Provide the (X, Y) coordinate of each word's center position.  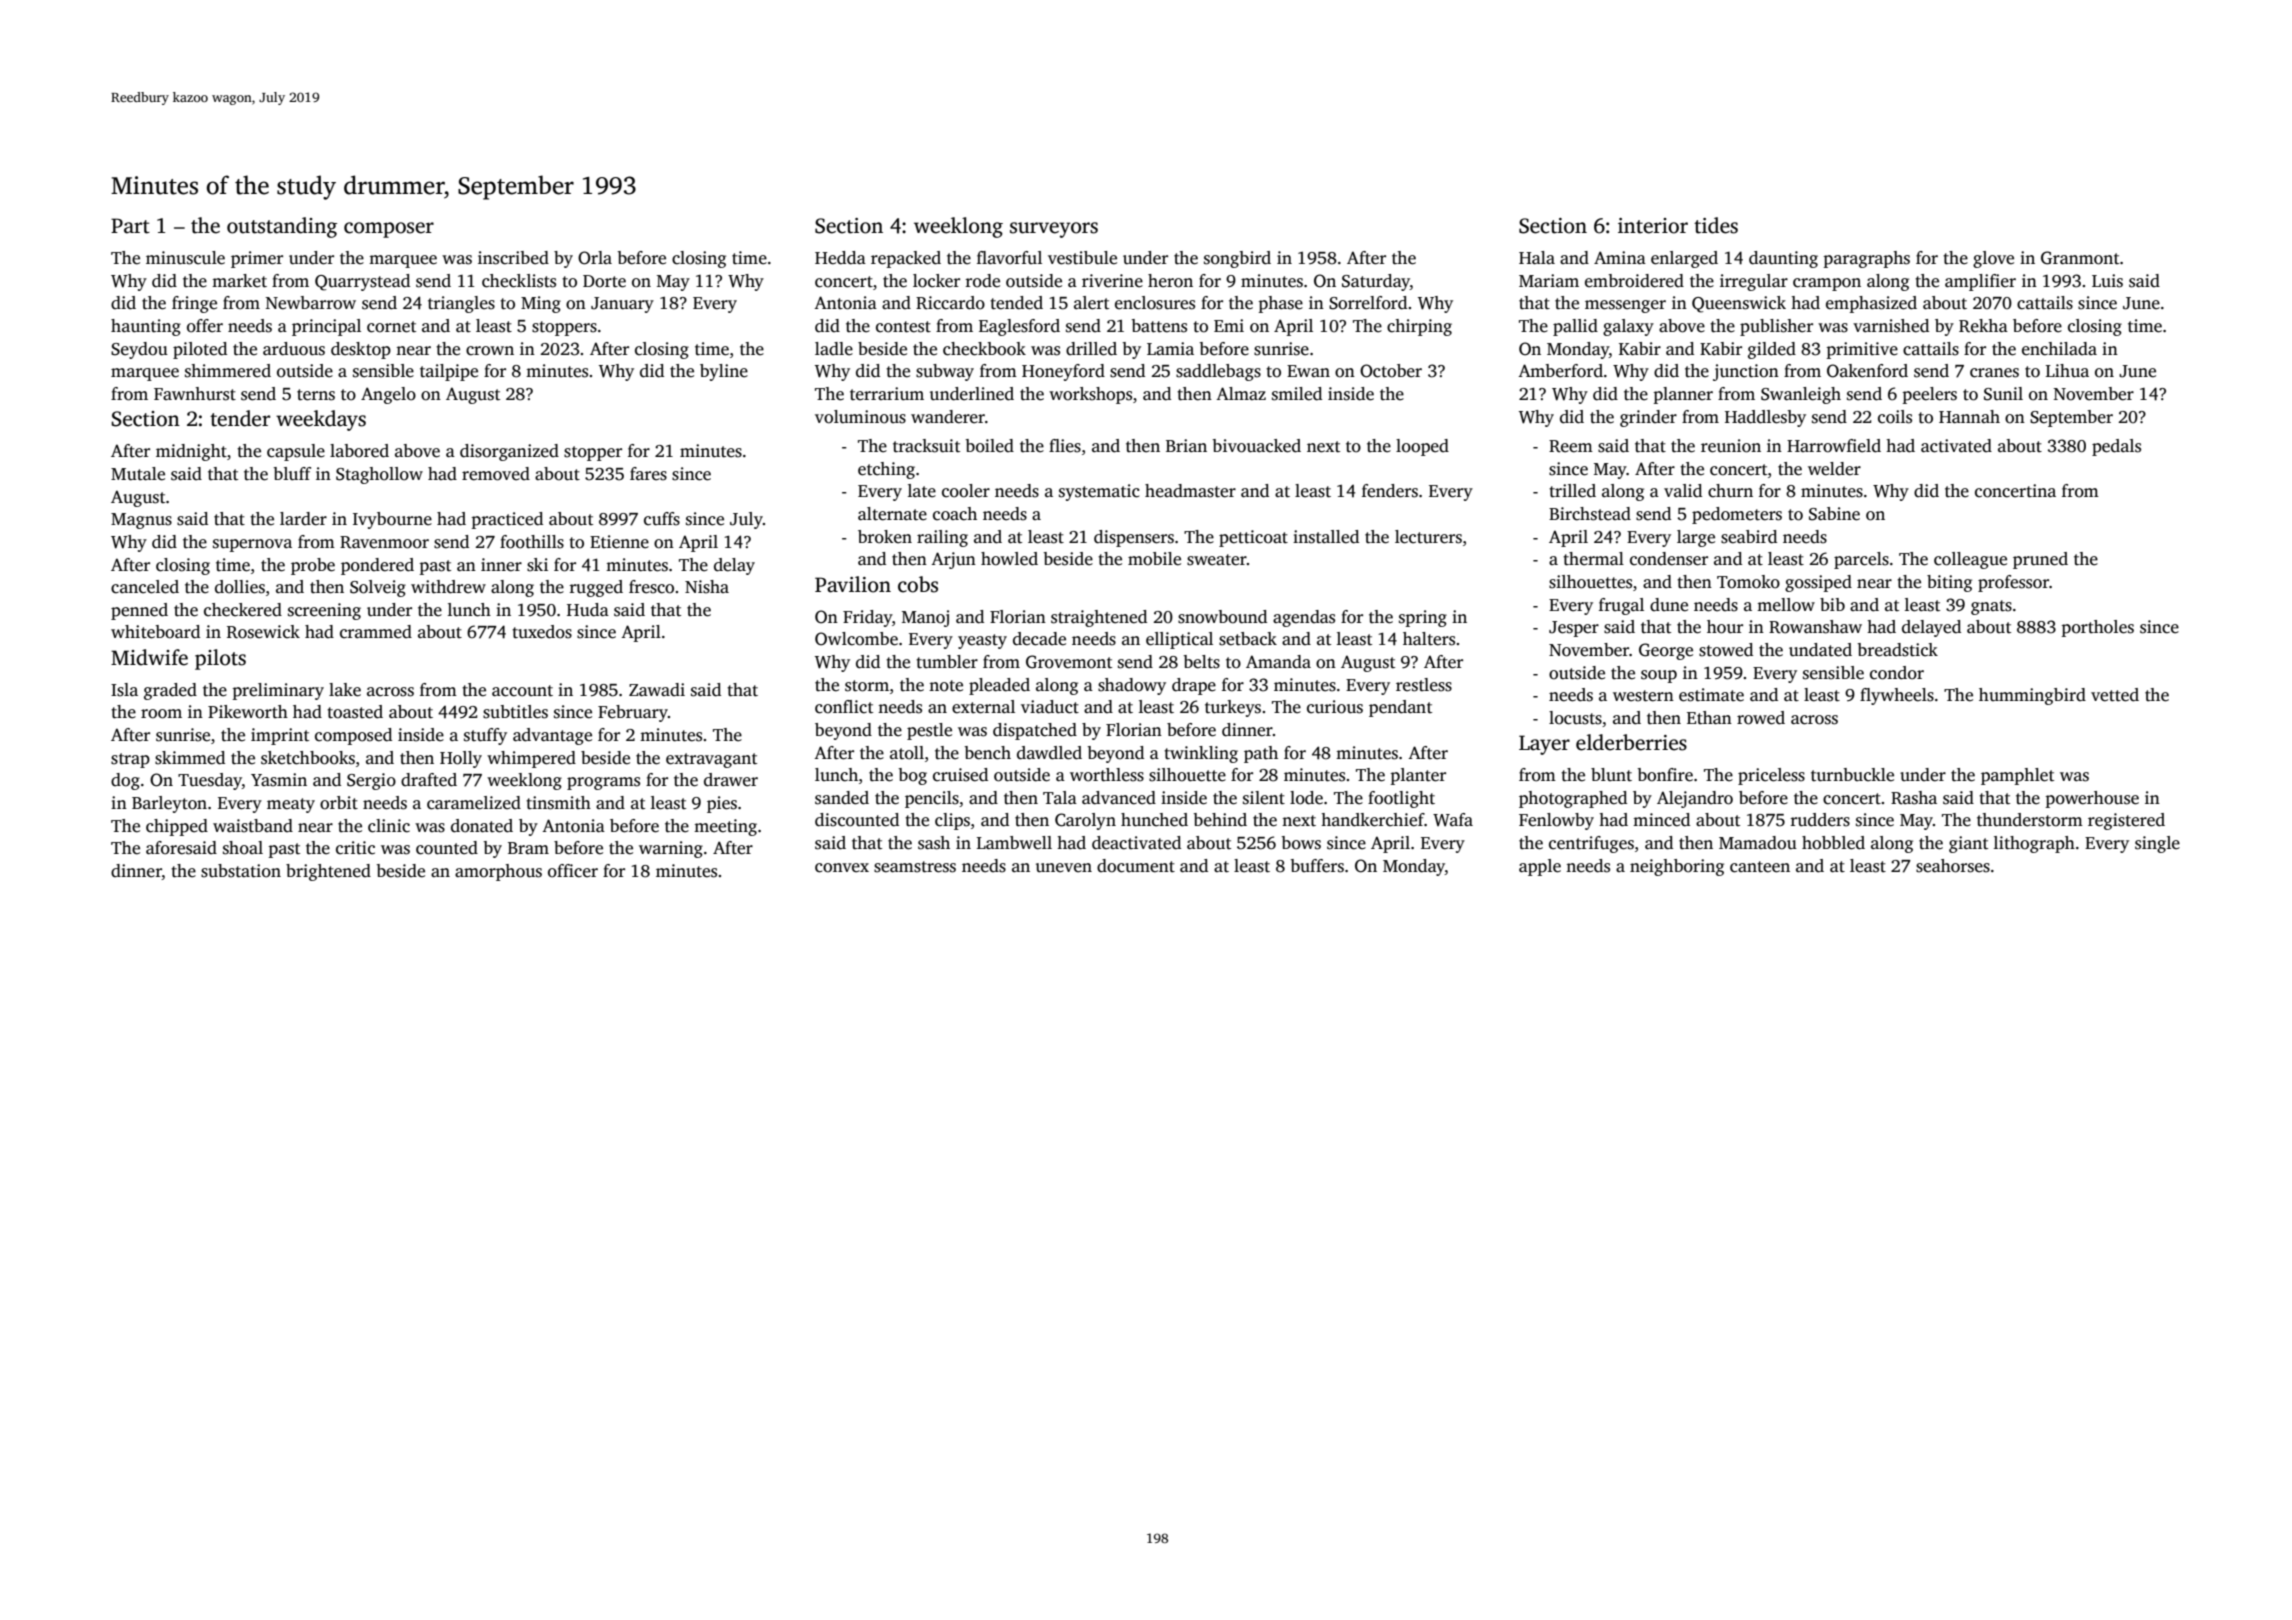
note (946, 686)
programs (603, 783)
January (622, 305)
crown (490, 351)
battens (1159, 326)
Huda (588, 610)
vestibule (1082, 258)
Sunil (2003, 394)
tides (1716, 225)
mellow (1786, 605)
